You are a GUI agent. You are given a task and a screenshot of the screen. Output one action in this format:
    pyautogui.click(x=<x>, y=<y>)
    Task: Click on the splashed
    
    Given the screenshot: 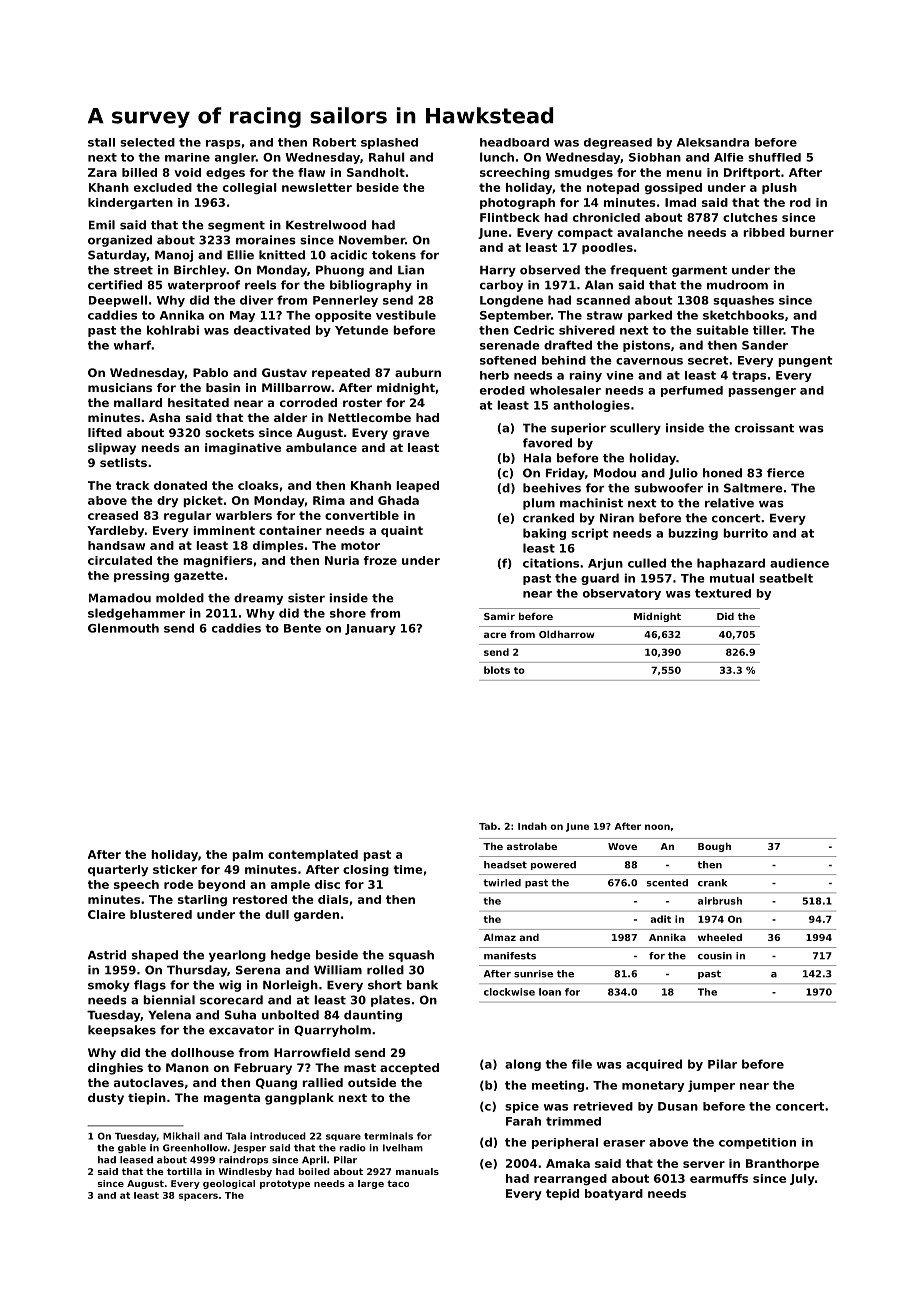 What is the action you would take?
    pyautogui.click(x=389, y=143)
